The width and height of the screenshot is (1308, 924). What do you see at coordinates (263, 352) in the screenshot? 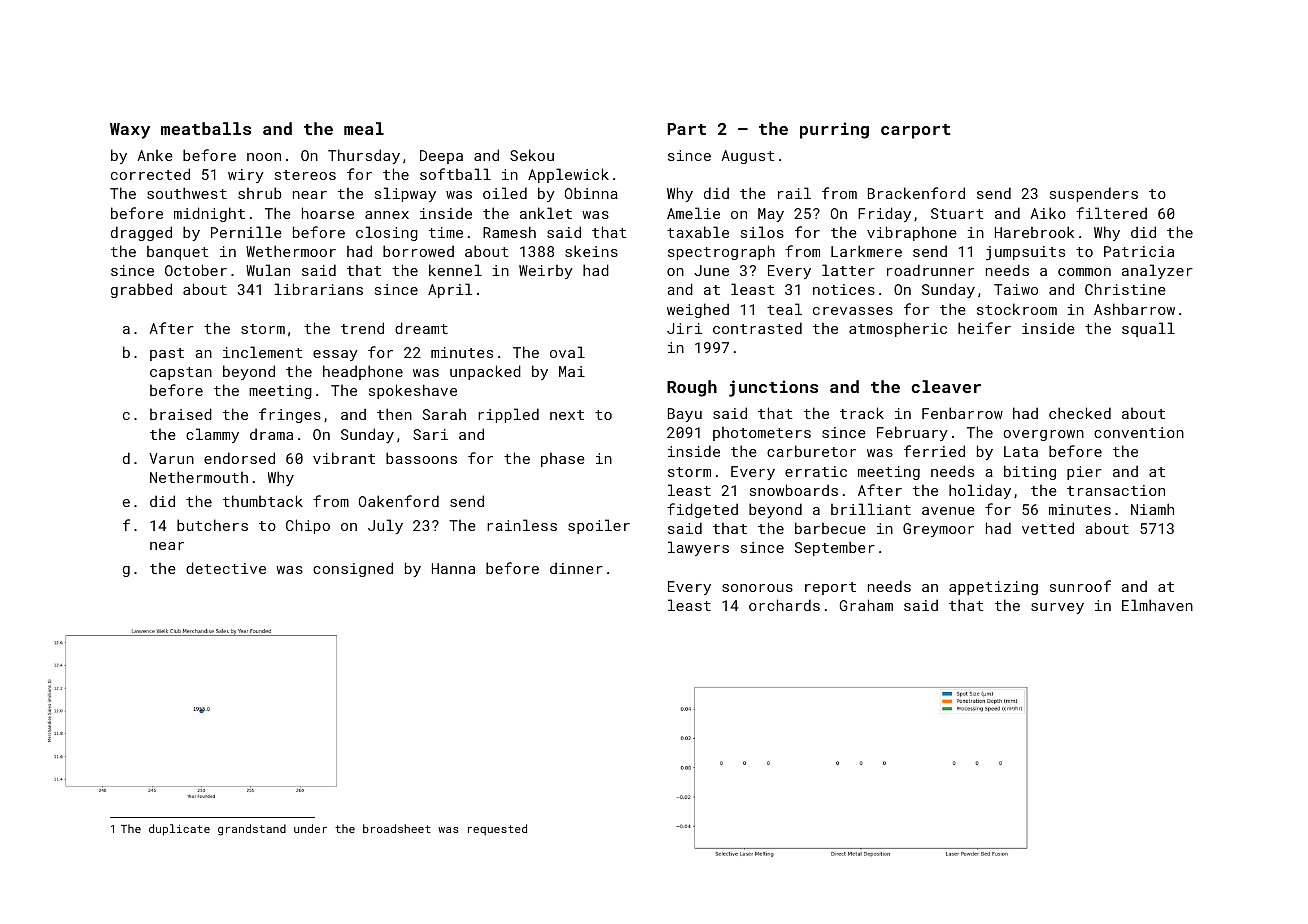
I see `inclement` at bounding box center [263, 352].
